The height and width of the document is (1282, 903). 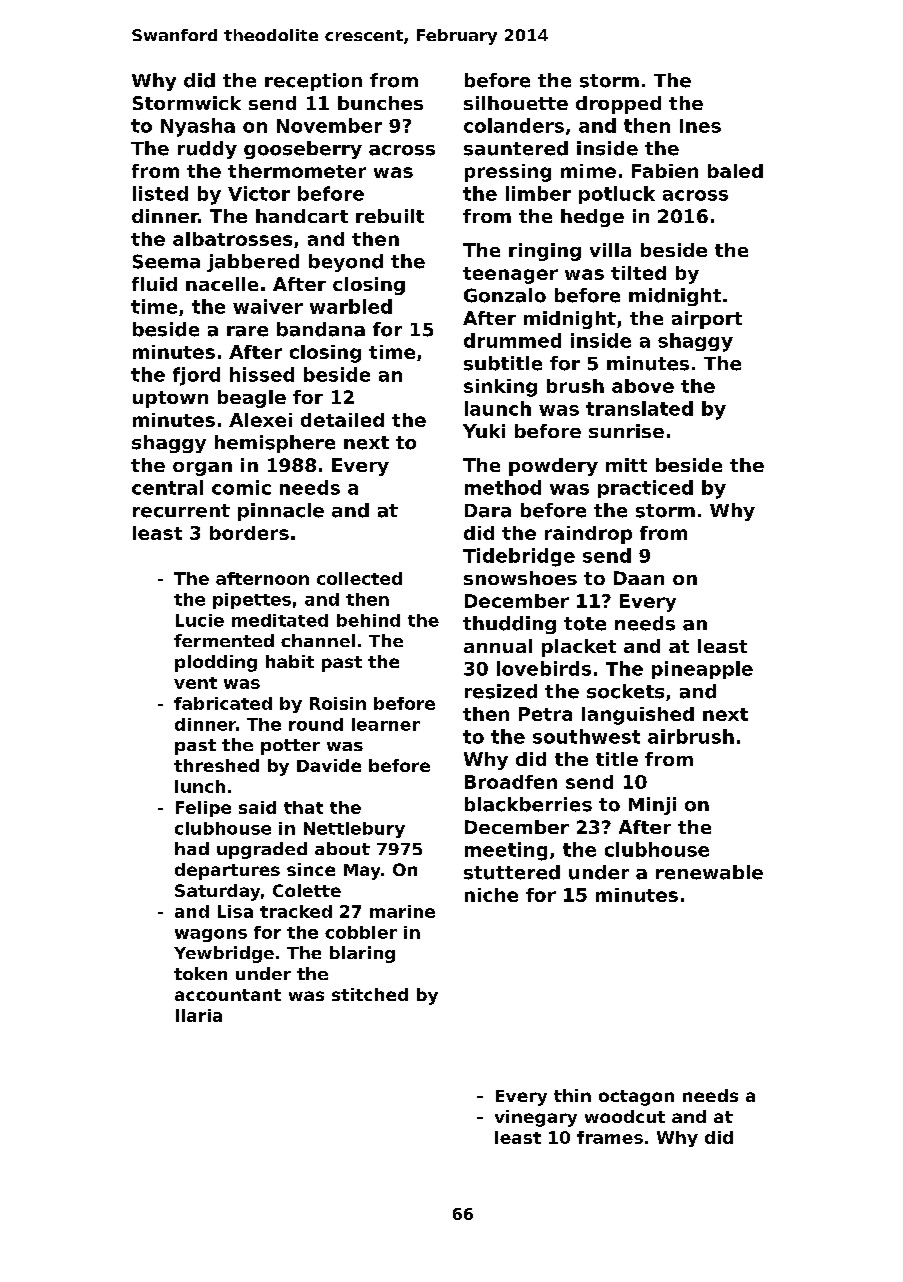 I want to click on albatrosses, so click(x=232, y=239).
